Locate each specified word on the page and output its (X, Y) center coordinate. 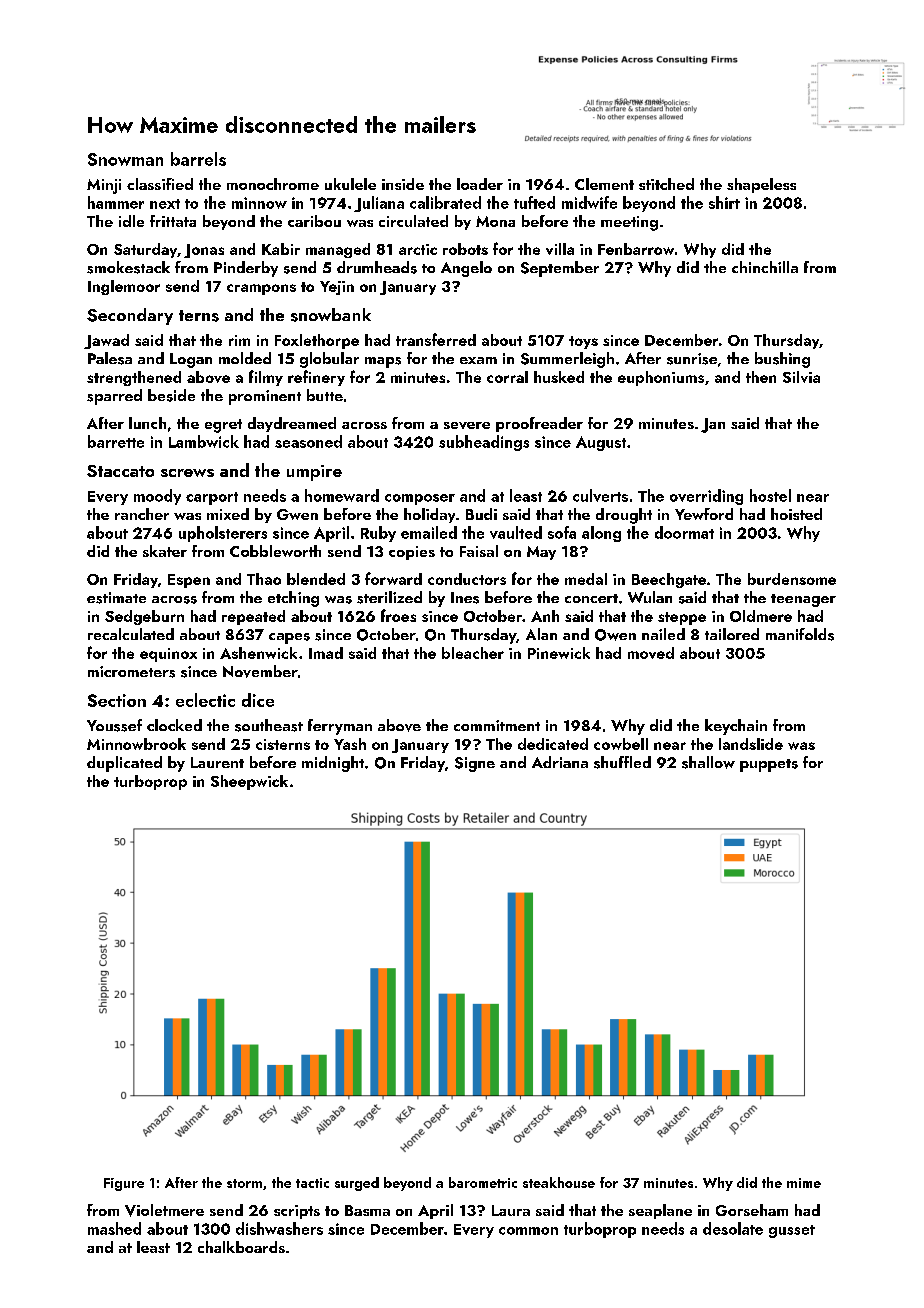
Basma (367, 1210)
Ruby (378, 534)
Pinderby (246, 269)
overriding (706, 497)
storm (244, 1183)
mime (804, 1183)
